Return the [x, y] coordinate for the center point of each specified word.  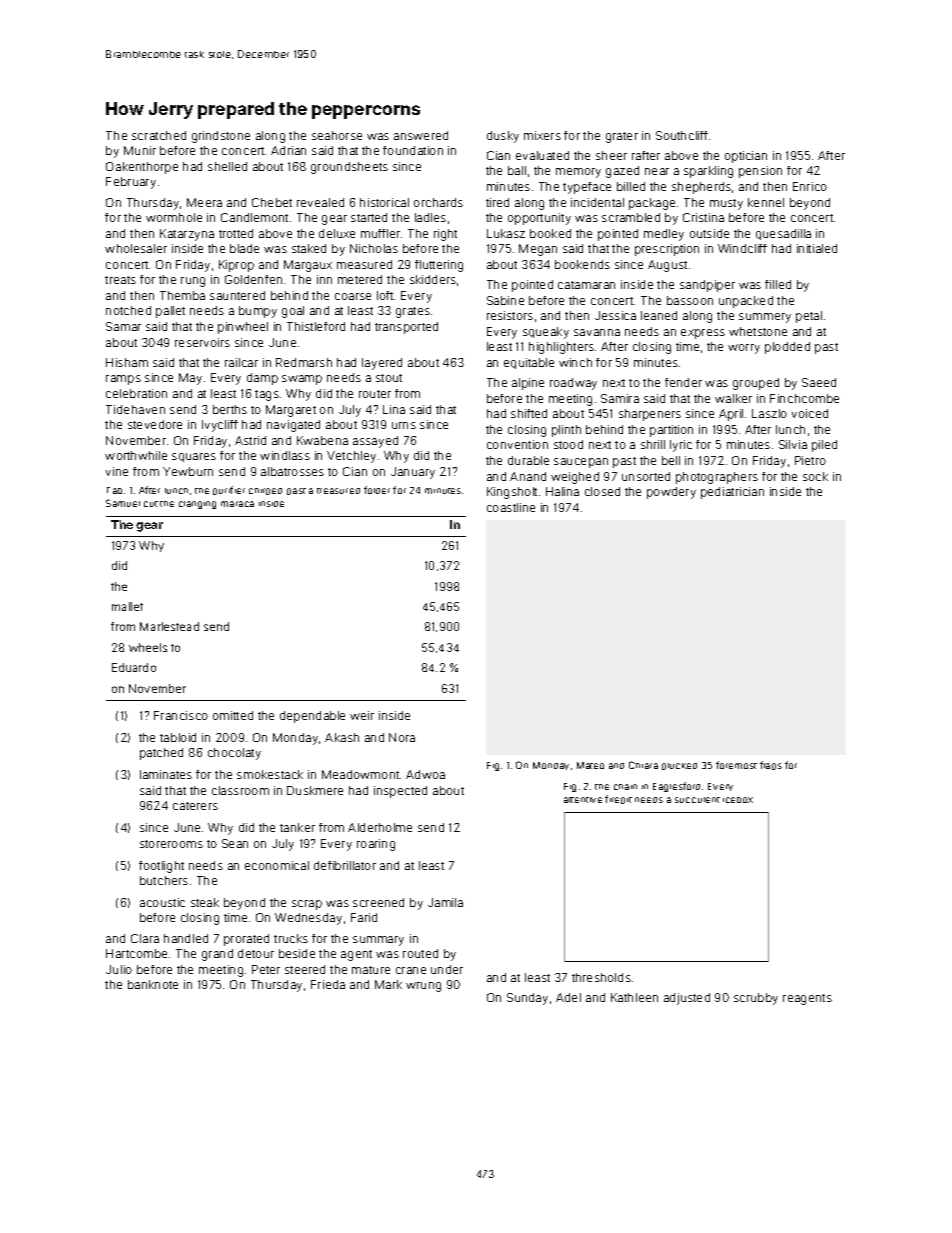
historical [384, 202]
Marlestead [169, 626]
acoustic [162, 902]
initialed [817, 248]
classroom [240, 790]
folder [377, 490]
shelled [227, 166]
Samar [123, 326]
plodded [787, 348]
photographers [717, 478]
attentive [583, 800]
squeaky [546, 333]
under [447, 969]
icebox [738, 800]
